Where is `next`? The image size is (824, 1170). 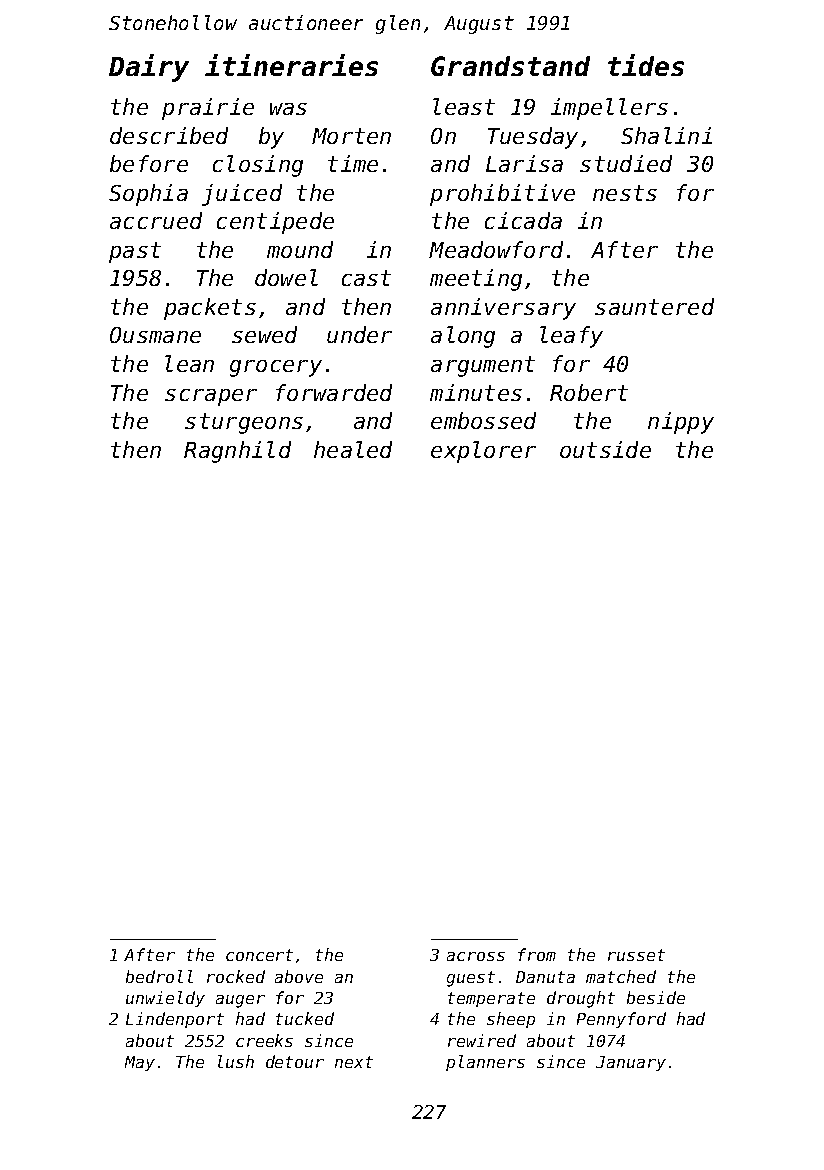
next is located at coordinates (354, 1062).
